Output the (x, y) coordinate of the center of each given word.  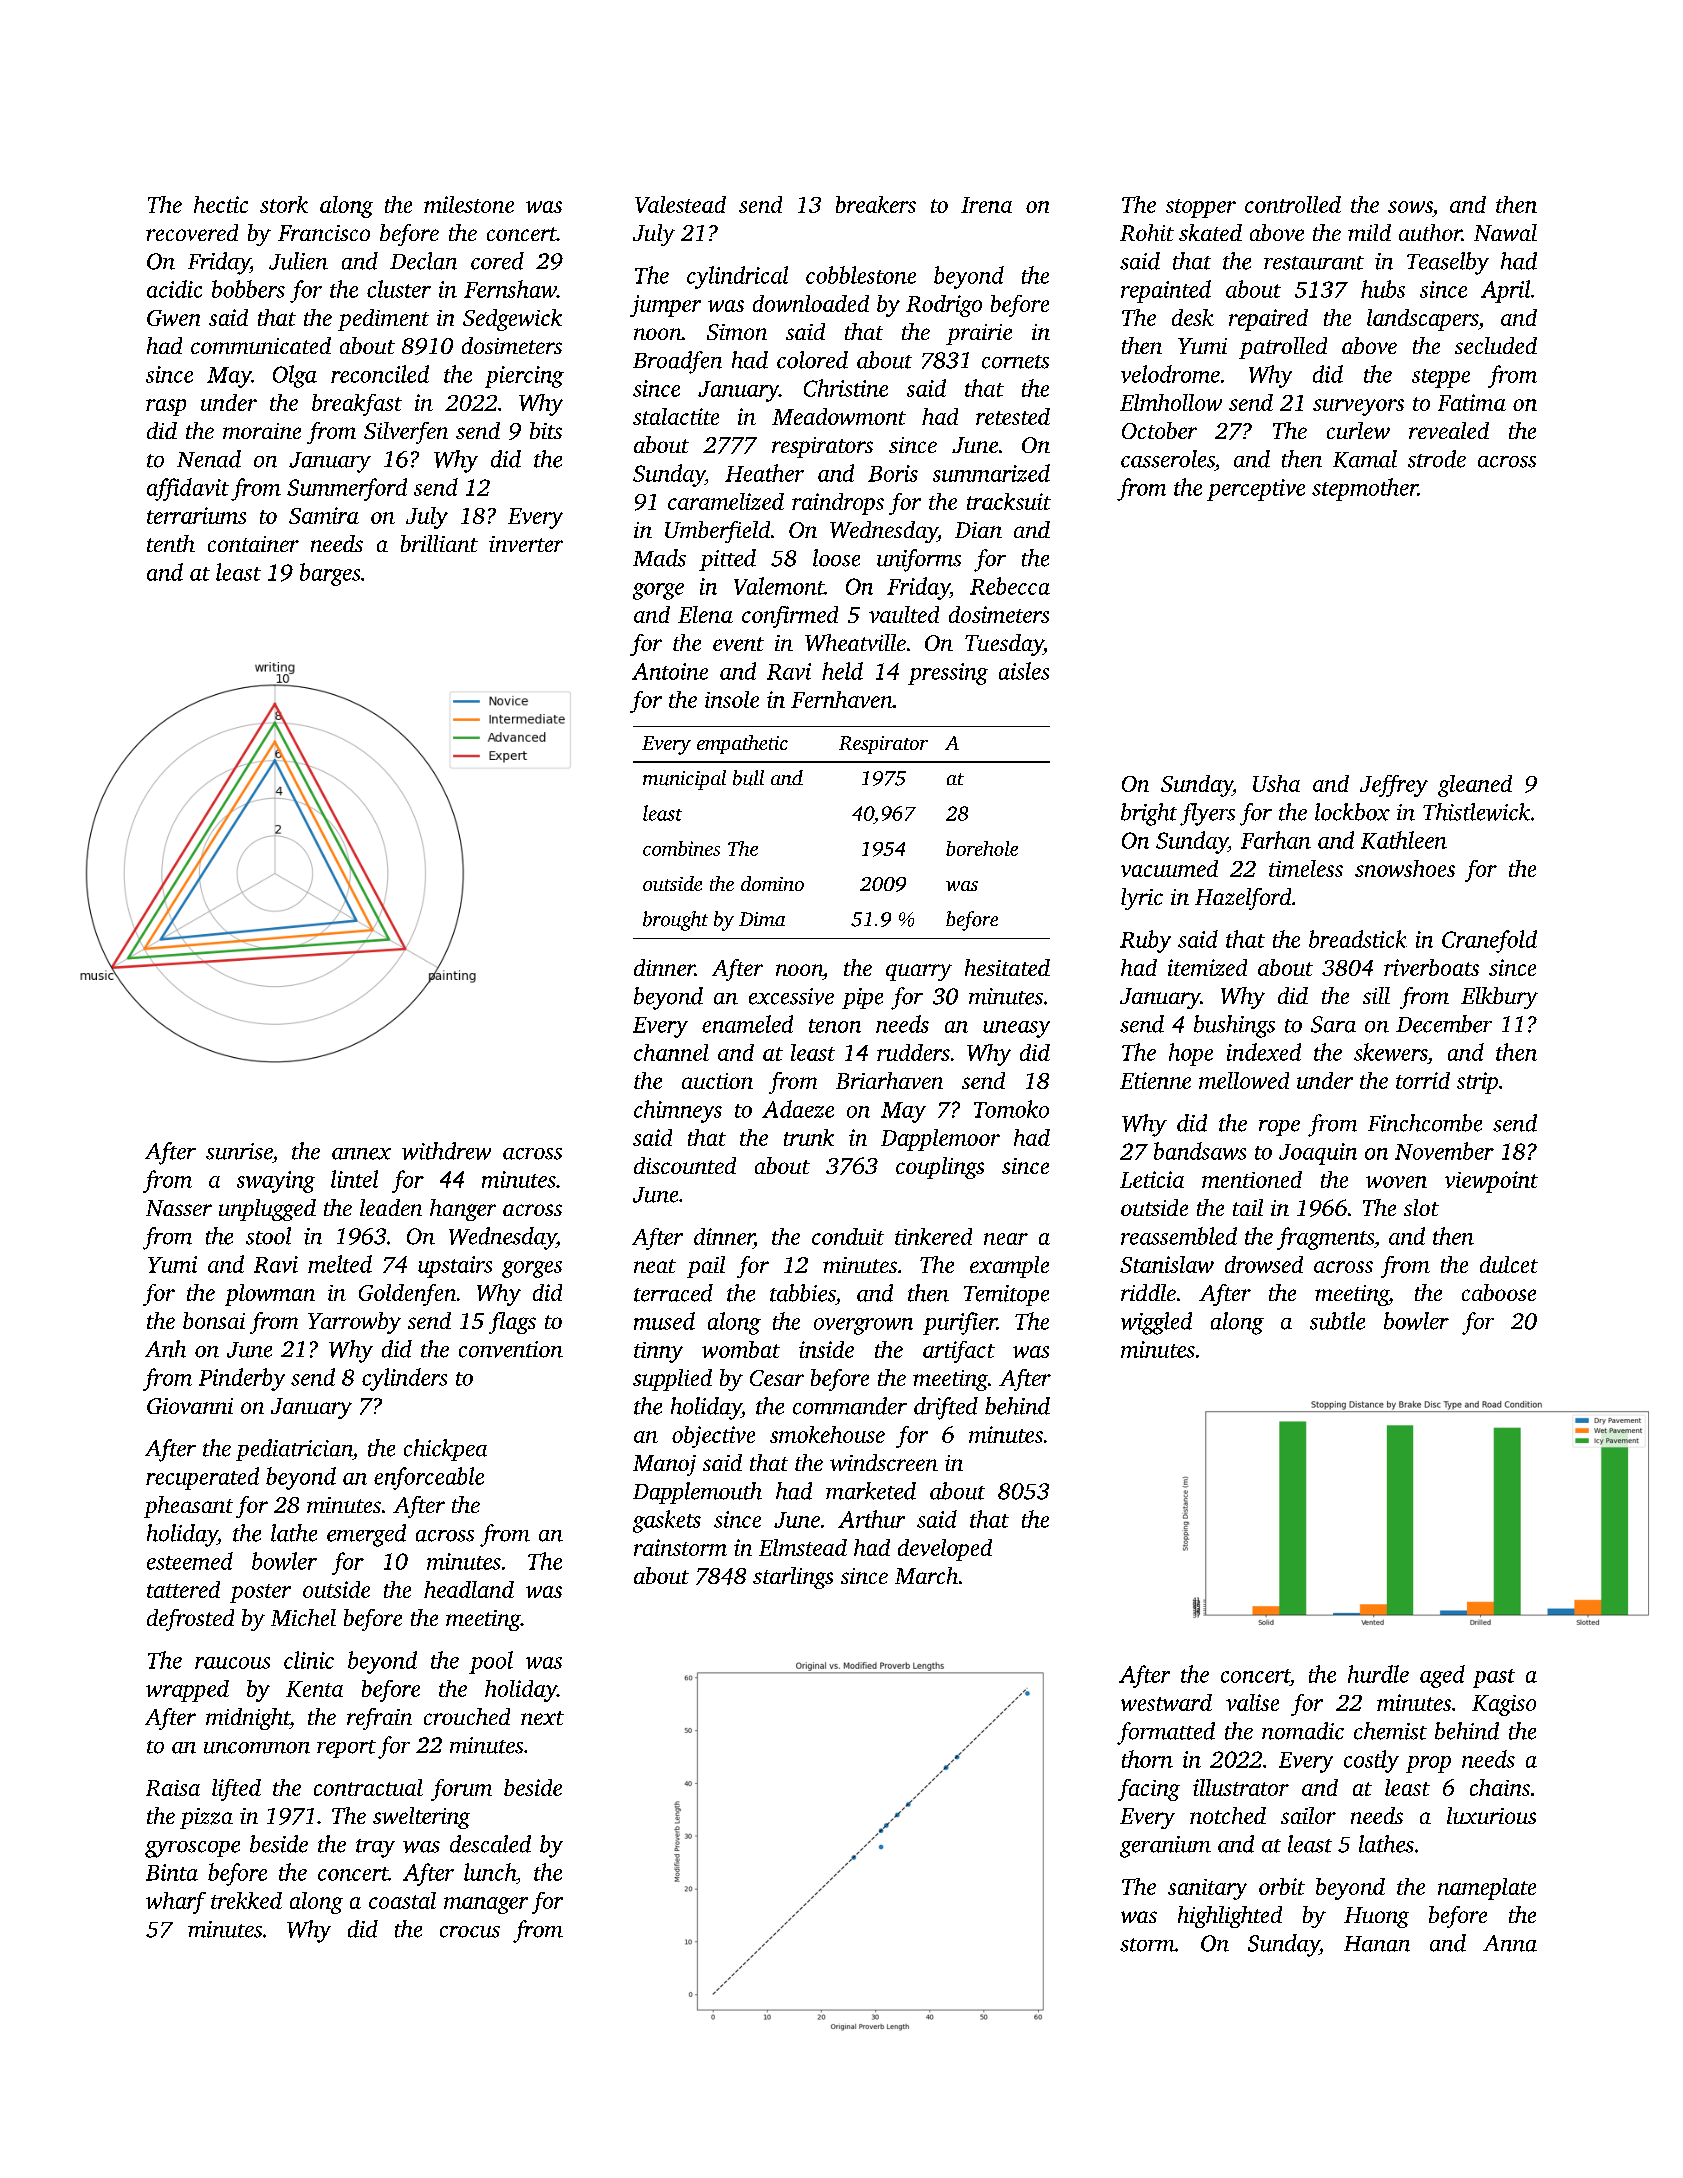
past (1494, 1678)
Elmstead (803, 1547)
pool (491, 1662)
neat (655, 1266)
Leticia (1152, 1179)
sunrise (239, 1151)
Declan (423, 261)
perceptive (1256, 490)
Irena (986, 205)
